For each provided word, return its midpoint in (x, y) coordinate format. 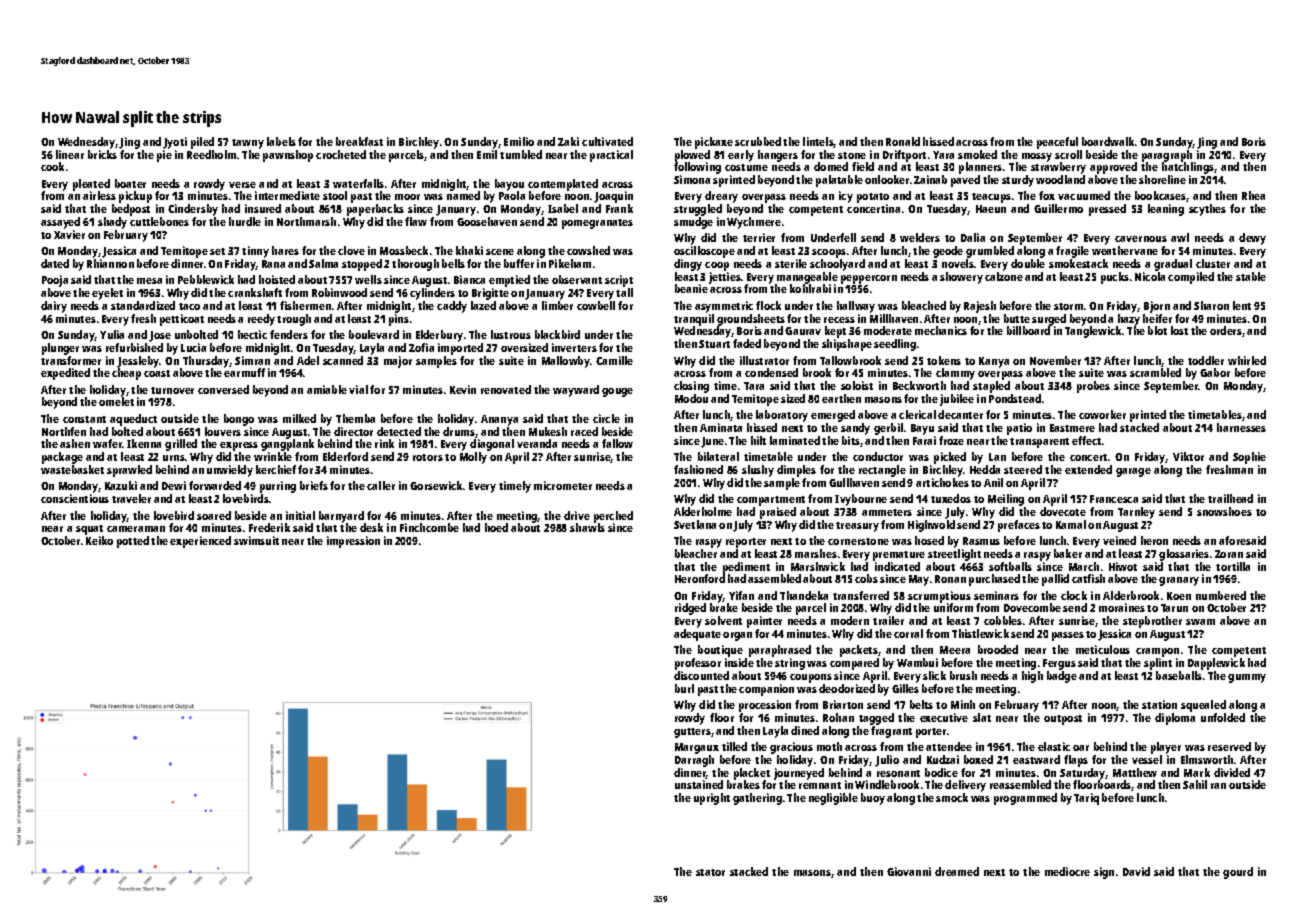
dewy (1252, 239)
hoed (496, 527)
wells (368, 279)
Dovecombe (1032, 607)
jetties (725, 278)
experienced (200, 542)
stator (710, 872)
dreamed (957, 871)
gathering (757, 799)
